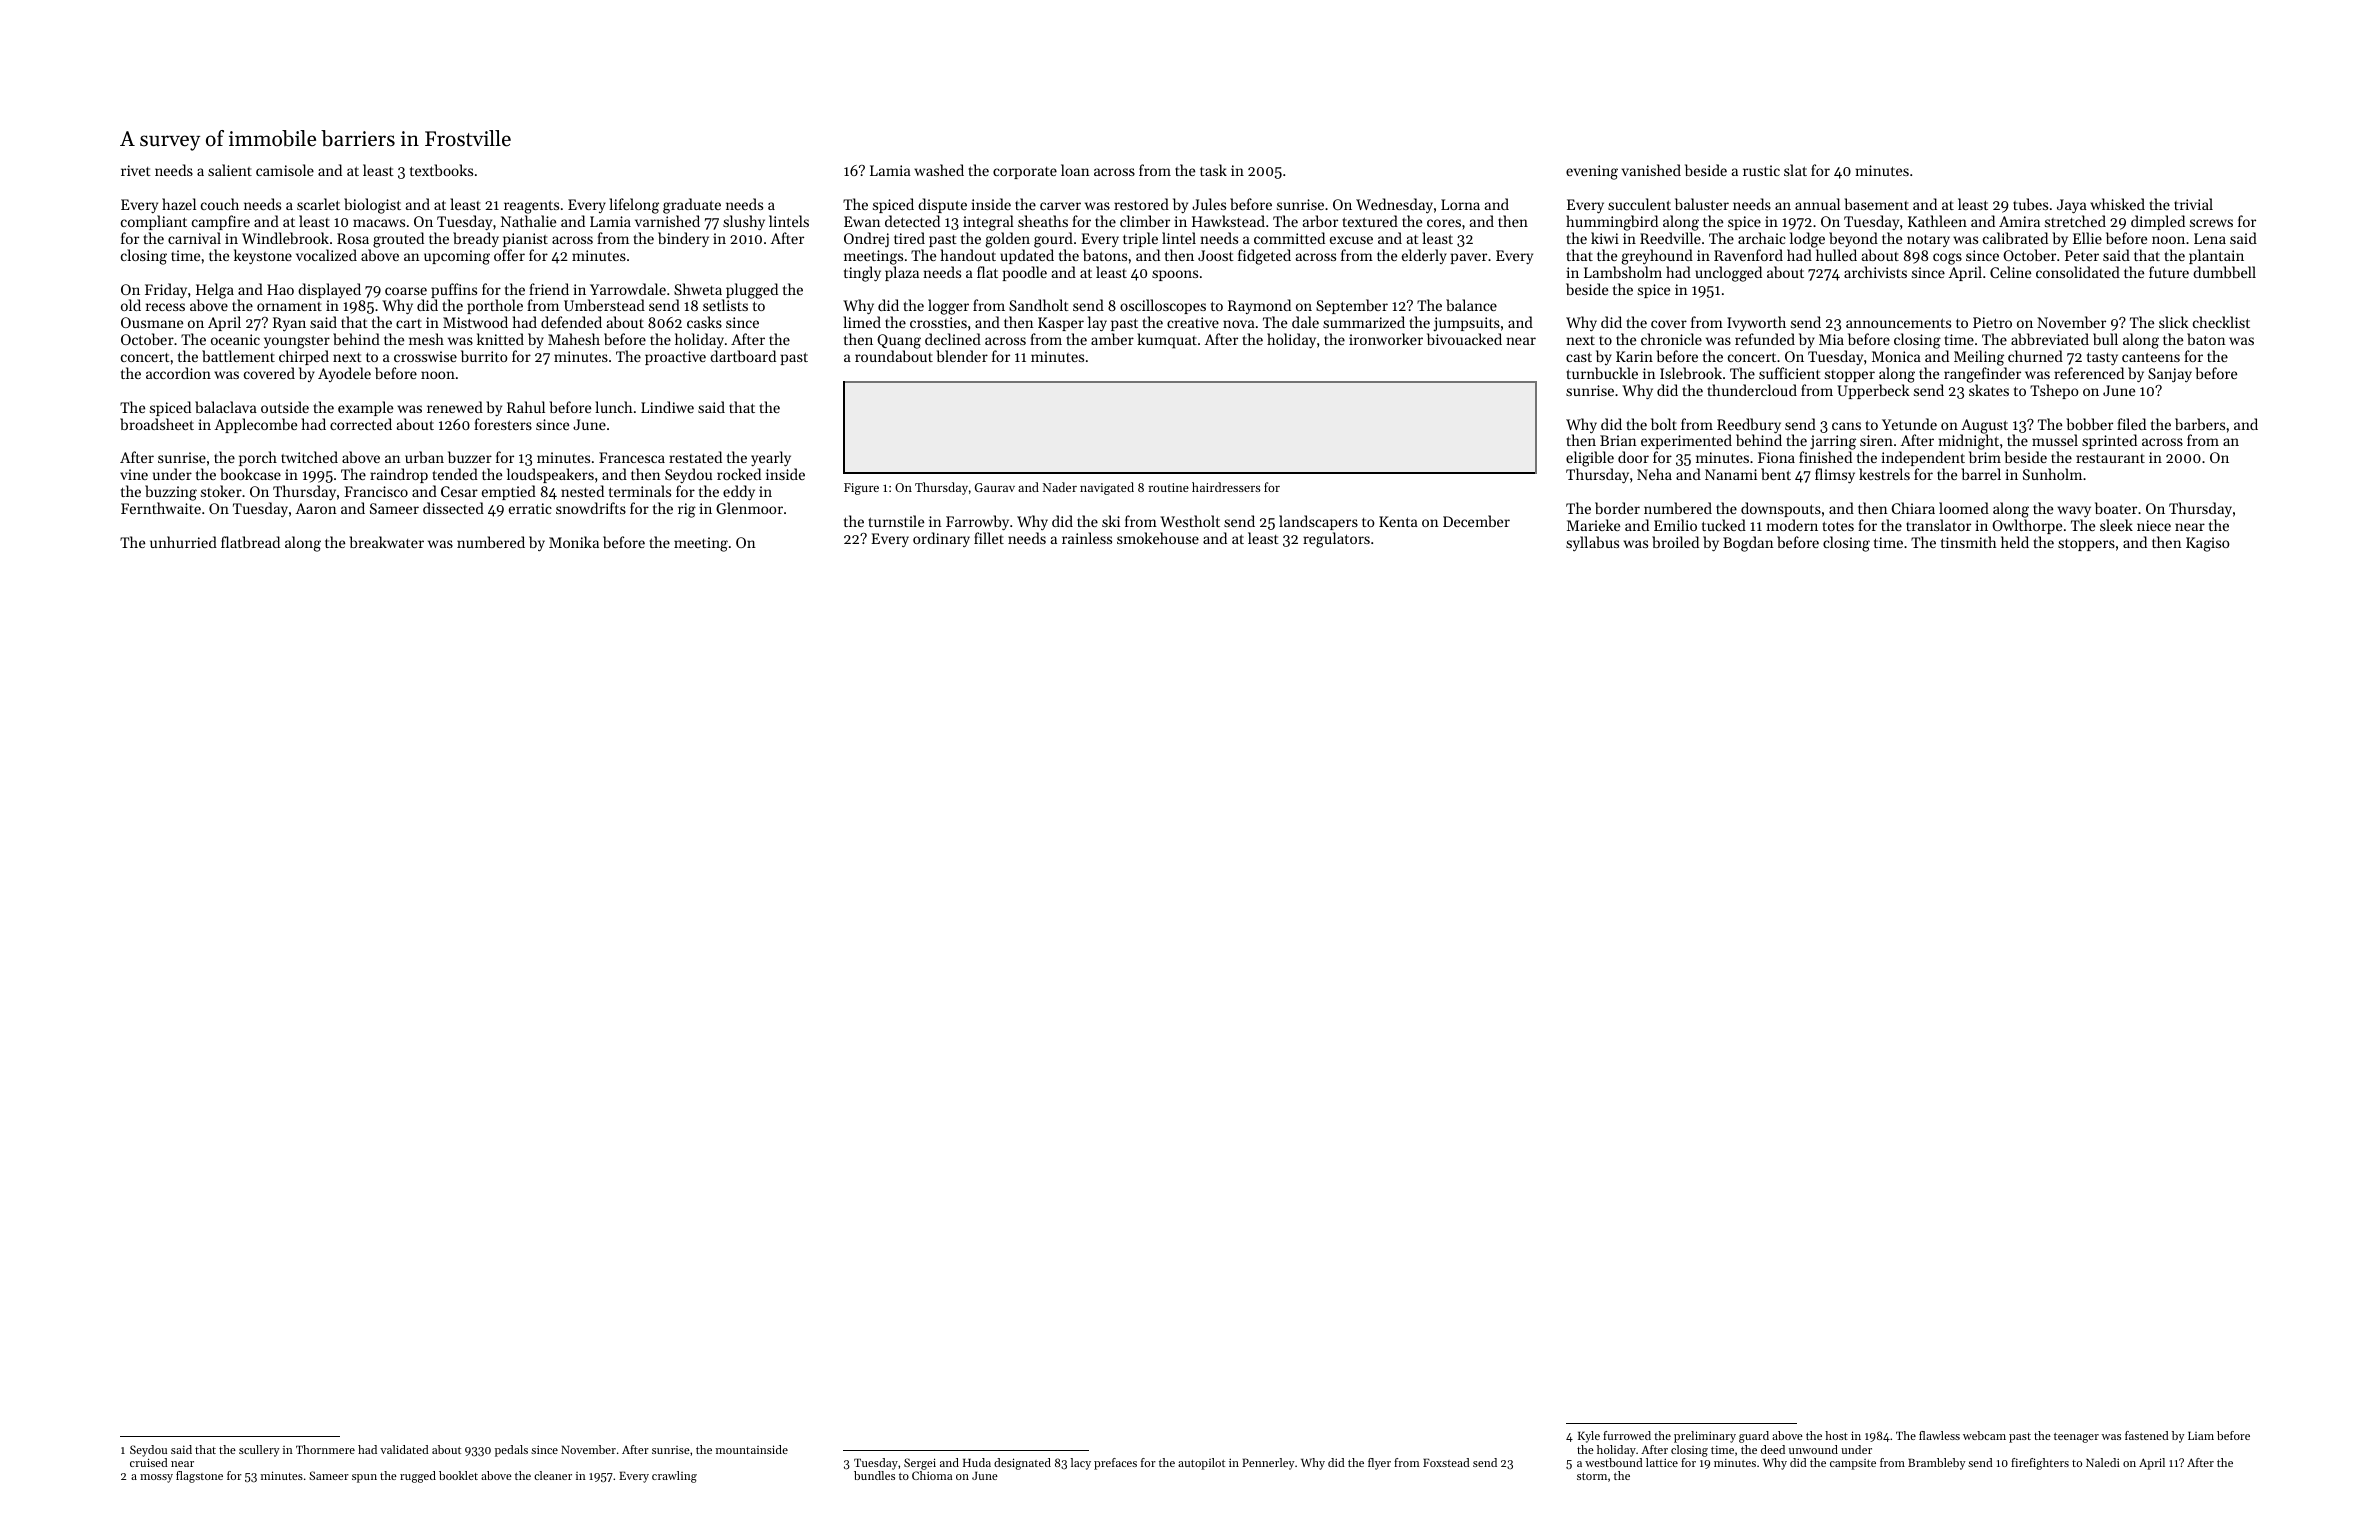 Image resolution: width=2380 pixels, height=1540 pixels. I want to click on unhurried, so click(183, 542).
